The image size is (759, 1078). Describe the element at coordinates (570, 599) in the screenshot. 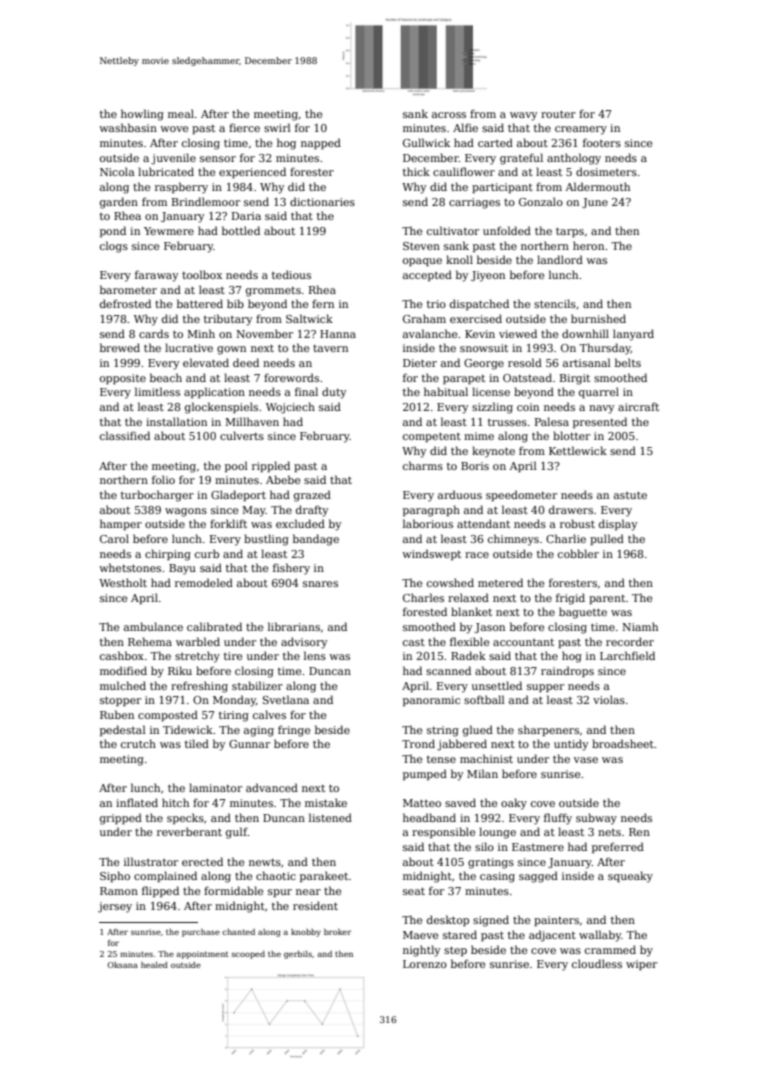

I see `frigid` at that location.
